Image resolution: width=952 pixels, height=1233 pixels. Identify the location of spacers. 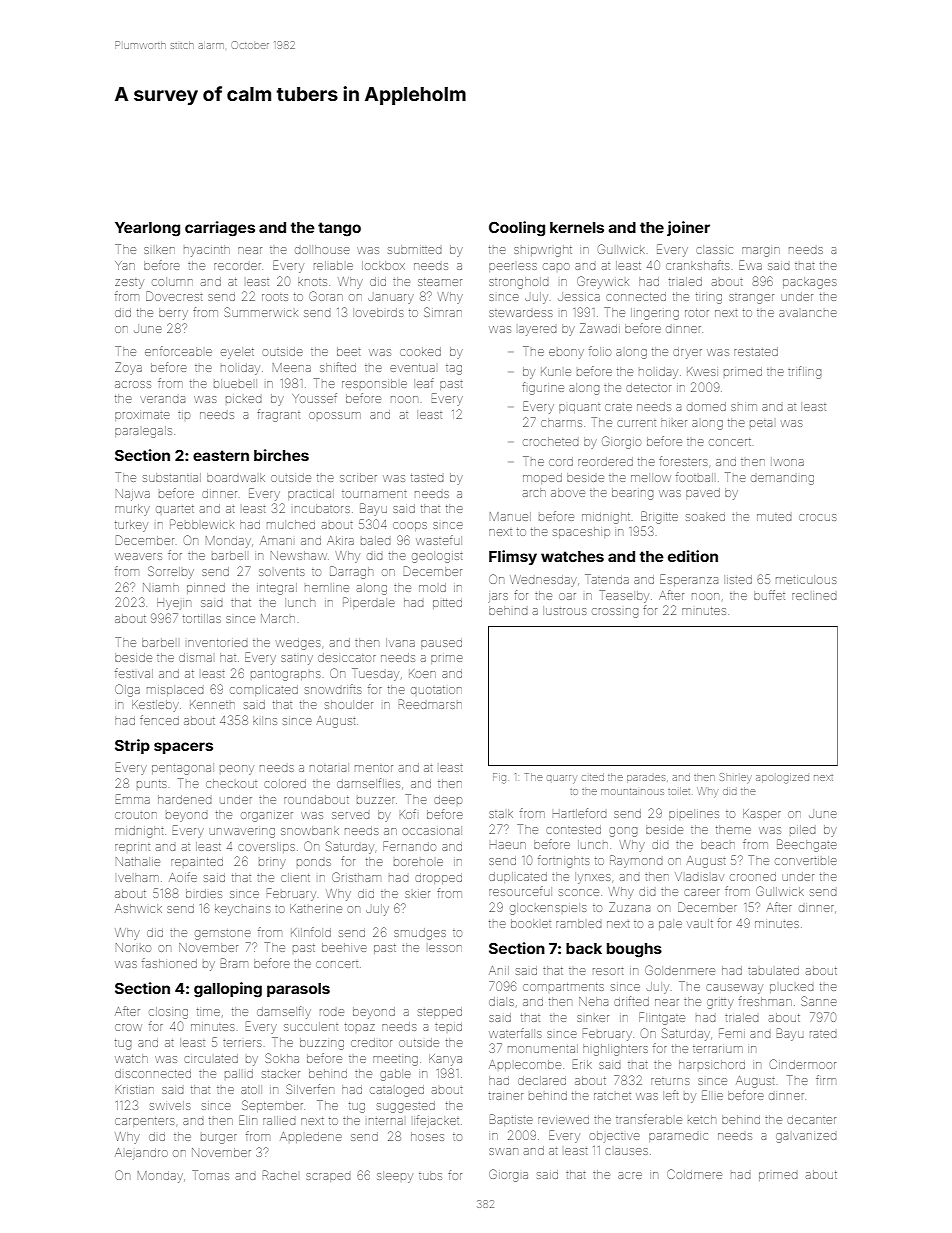
(183, 748).
